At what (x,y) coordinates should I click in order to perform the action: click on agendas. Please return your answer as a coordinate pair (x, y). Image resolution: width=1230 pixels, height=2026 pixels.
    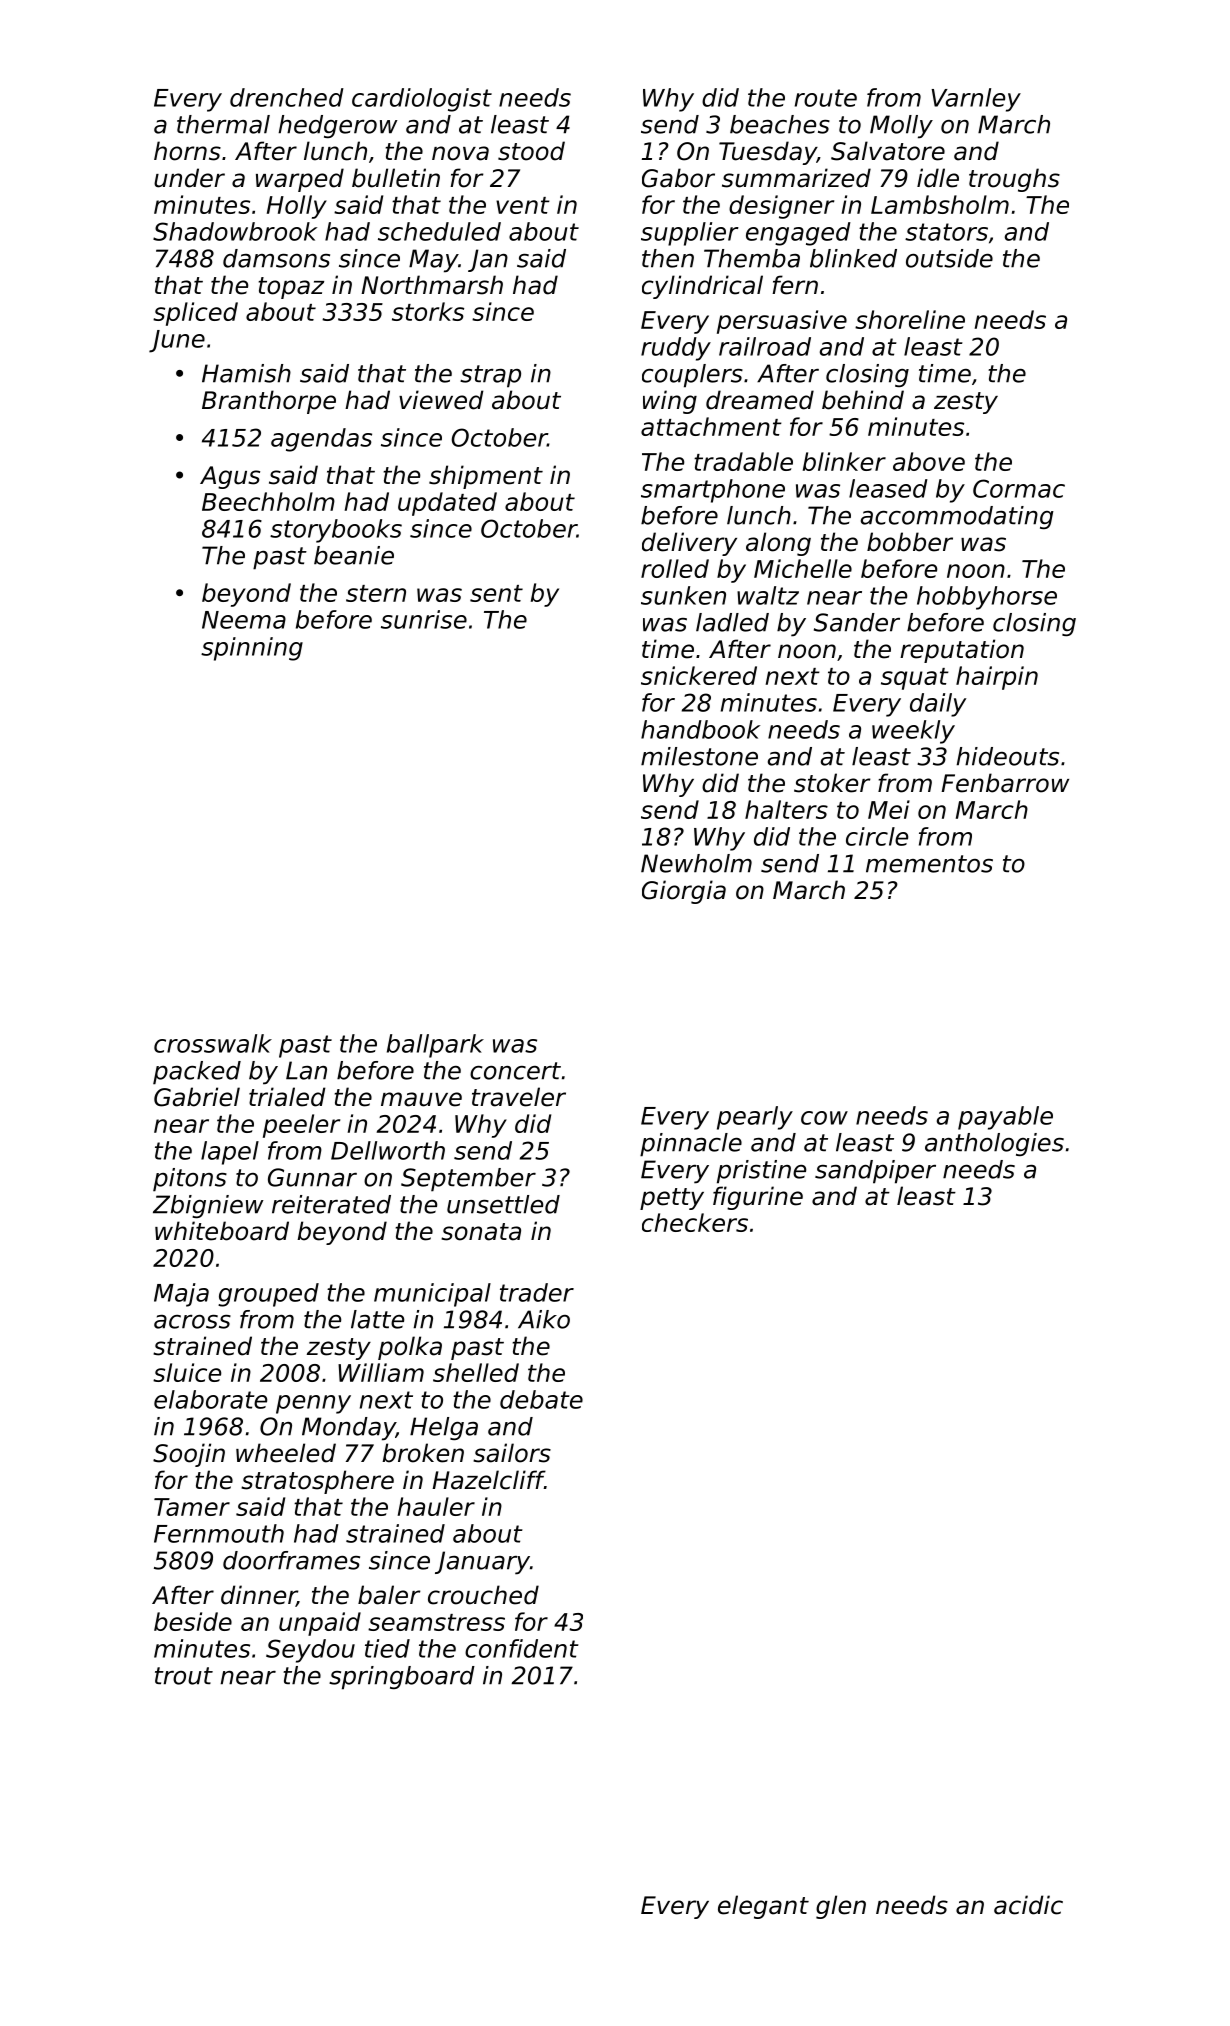
    Looking at the image, I should click on (321, 440).
